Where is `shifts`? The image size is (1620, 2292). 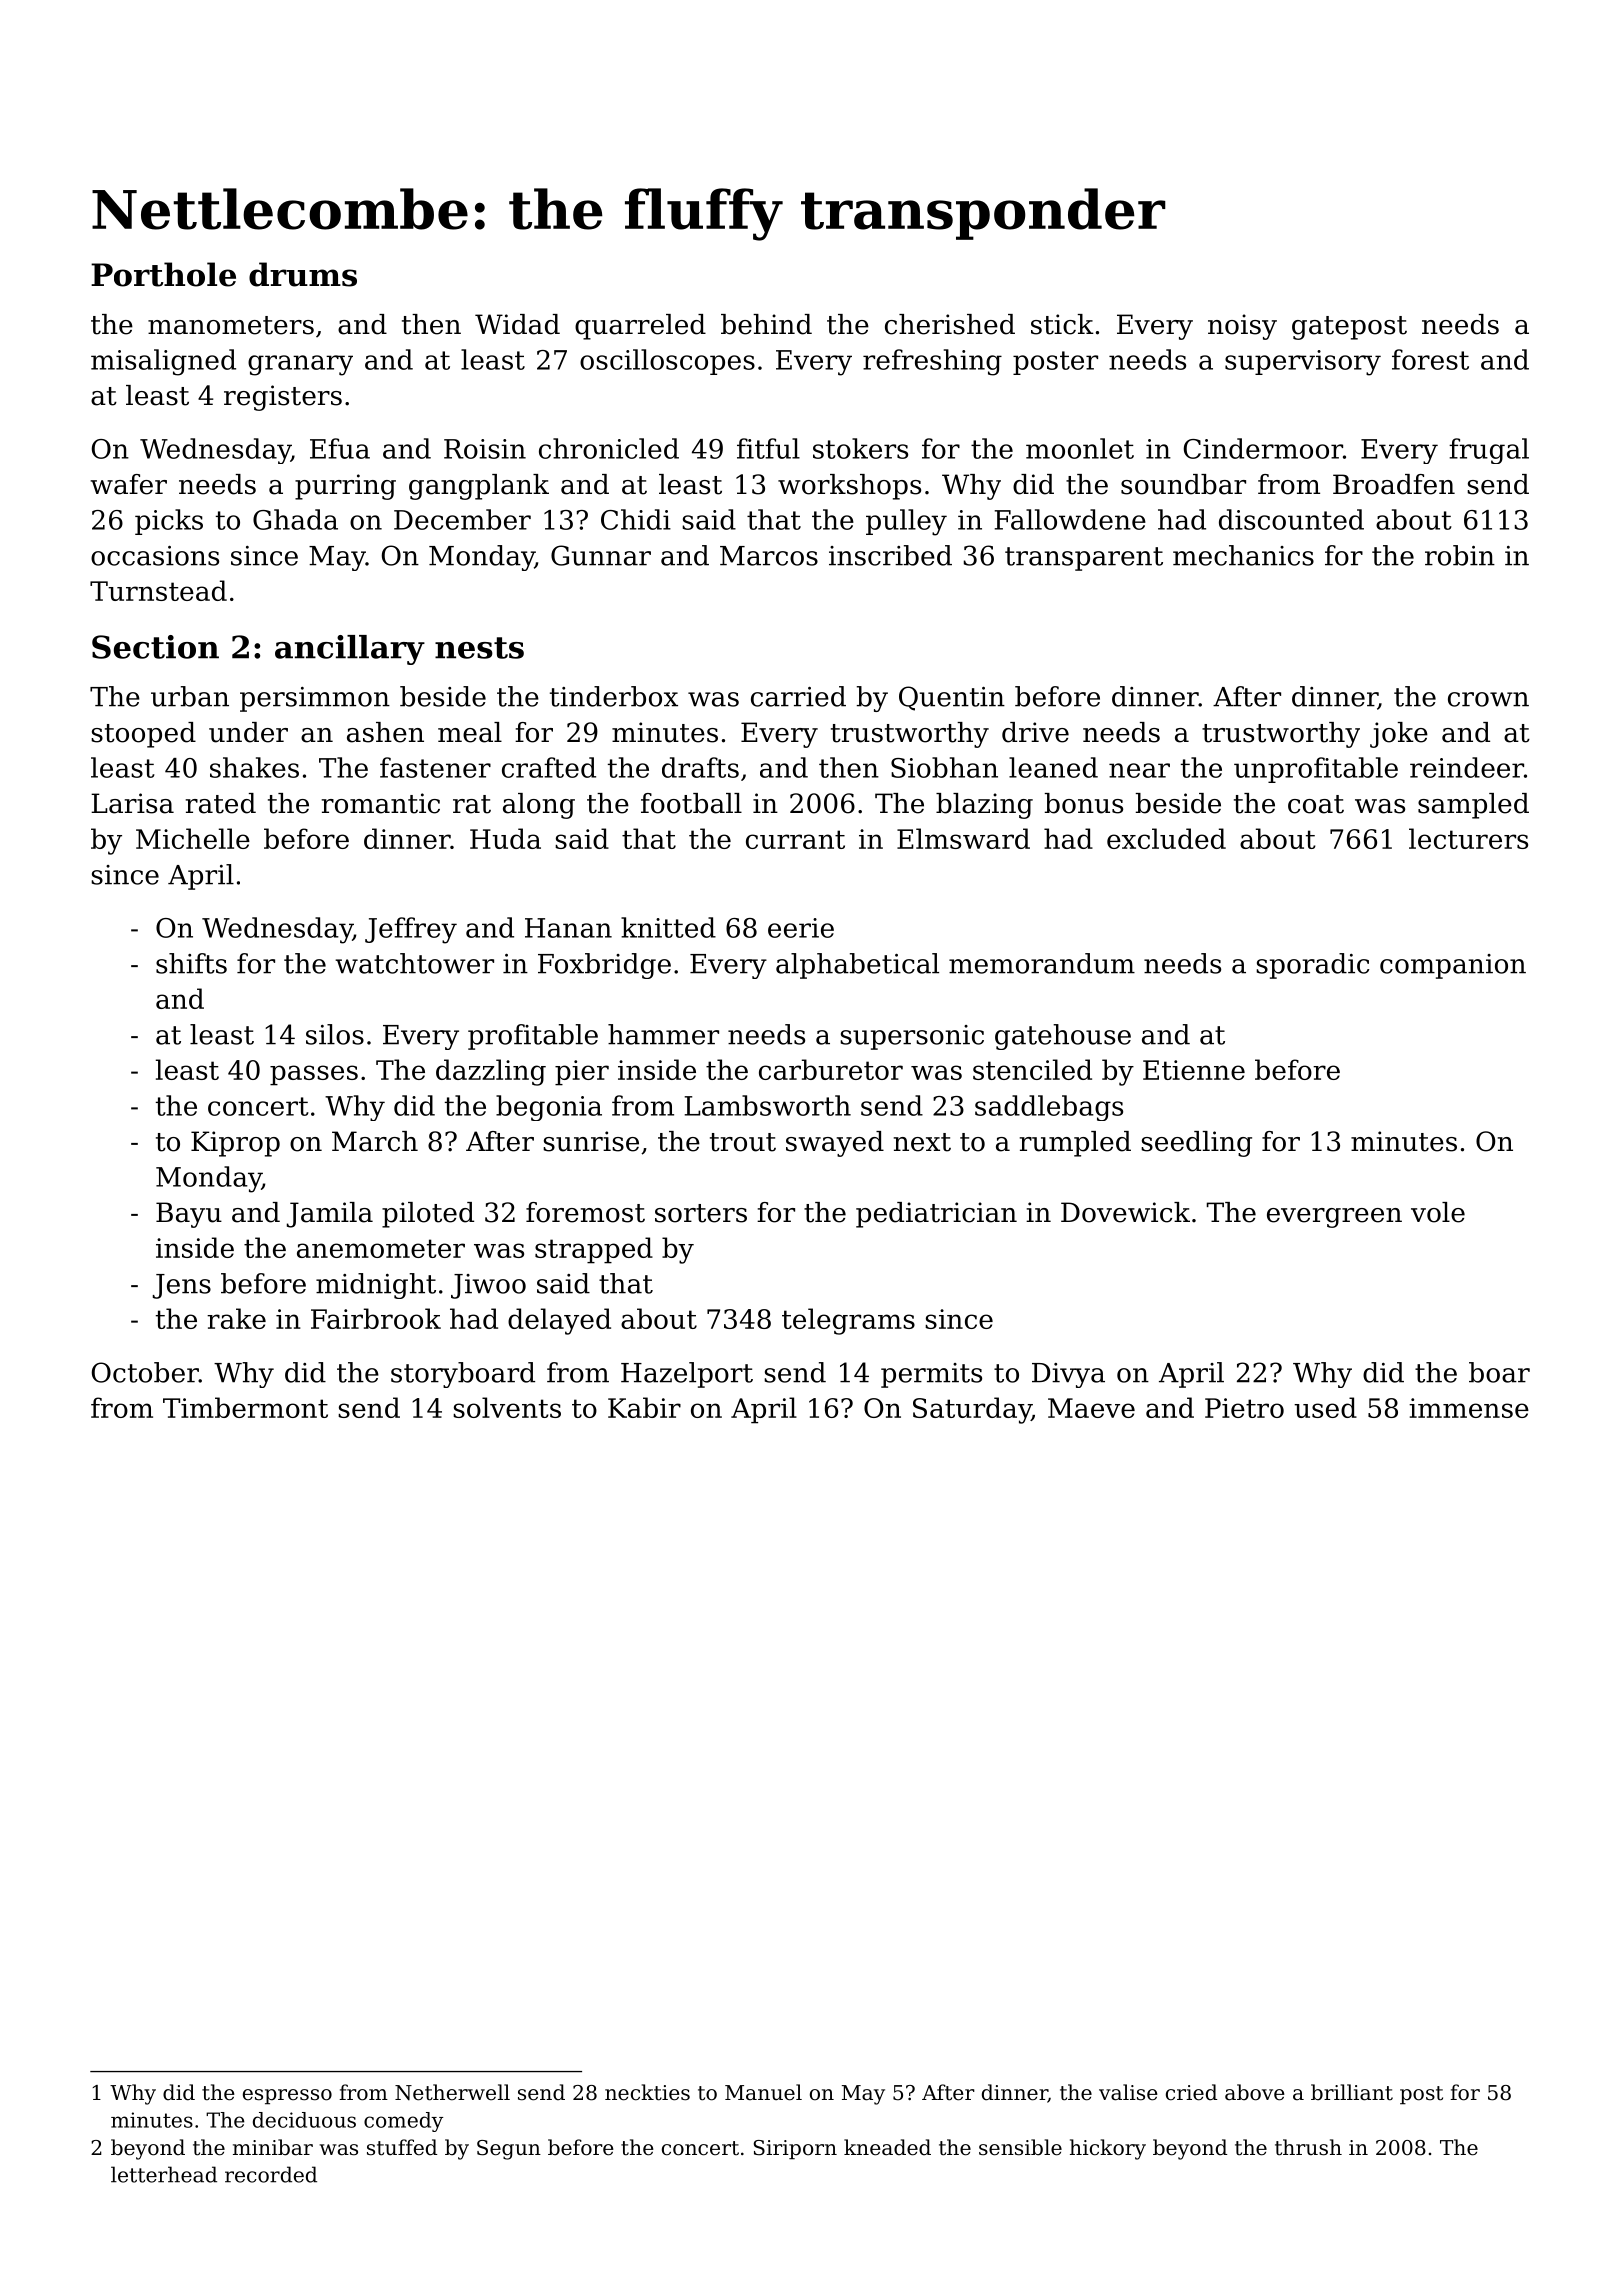 shifts is located at coordinates (191, 963).
